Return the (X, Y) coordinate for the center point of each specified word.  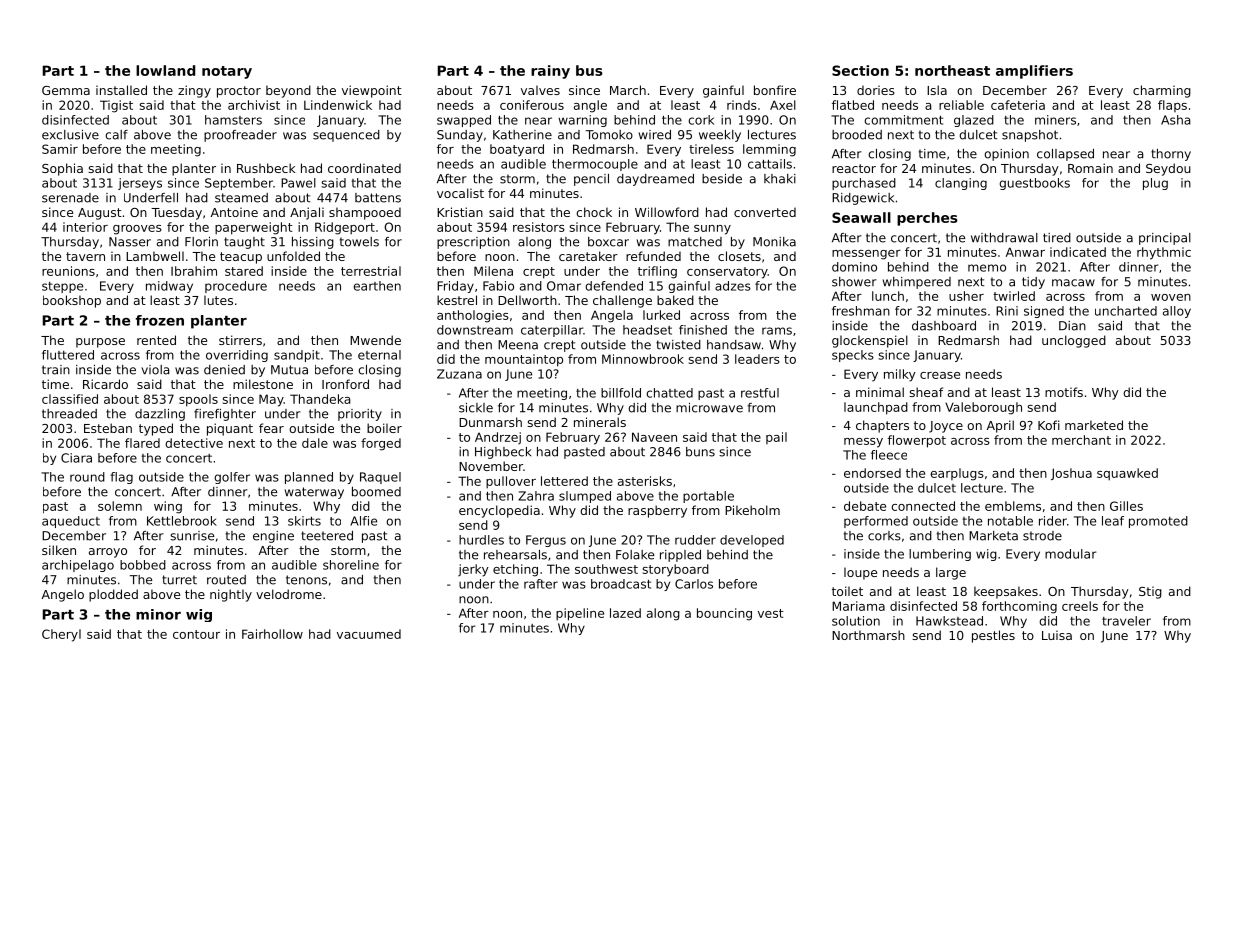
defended (614, 286)
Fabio (498, 286)
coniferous (532, 105)
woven (1171, 297)
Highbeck (503, 453)
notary (227, 72)
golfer (232, 478)
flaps (1172, 106)
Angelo (63, 595)
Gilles (1126, 506)
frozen (160, 320)
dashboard (944, 326)
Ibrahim (194, 271)
